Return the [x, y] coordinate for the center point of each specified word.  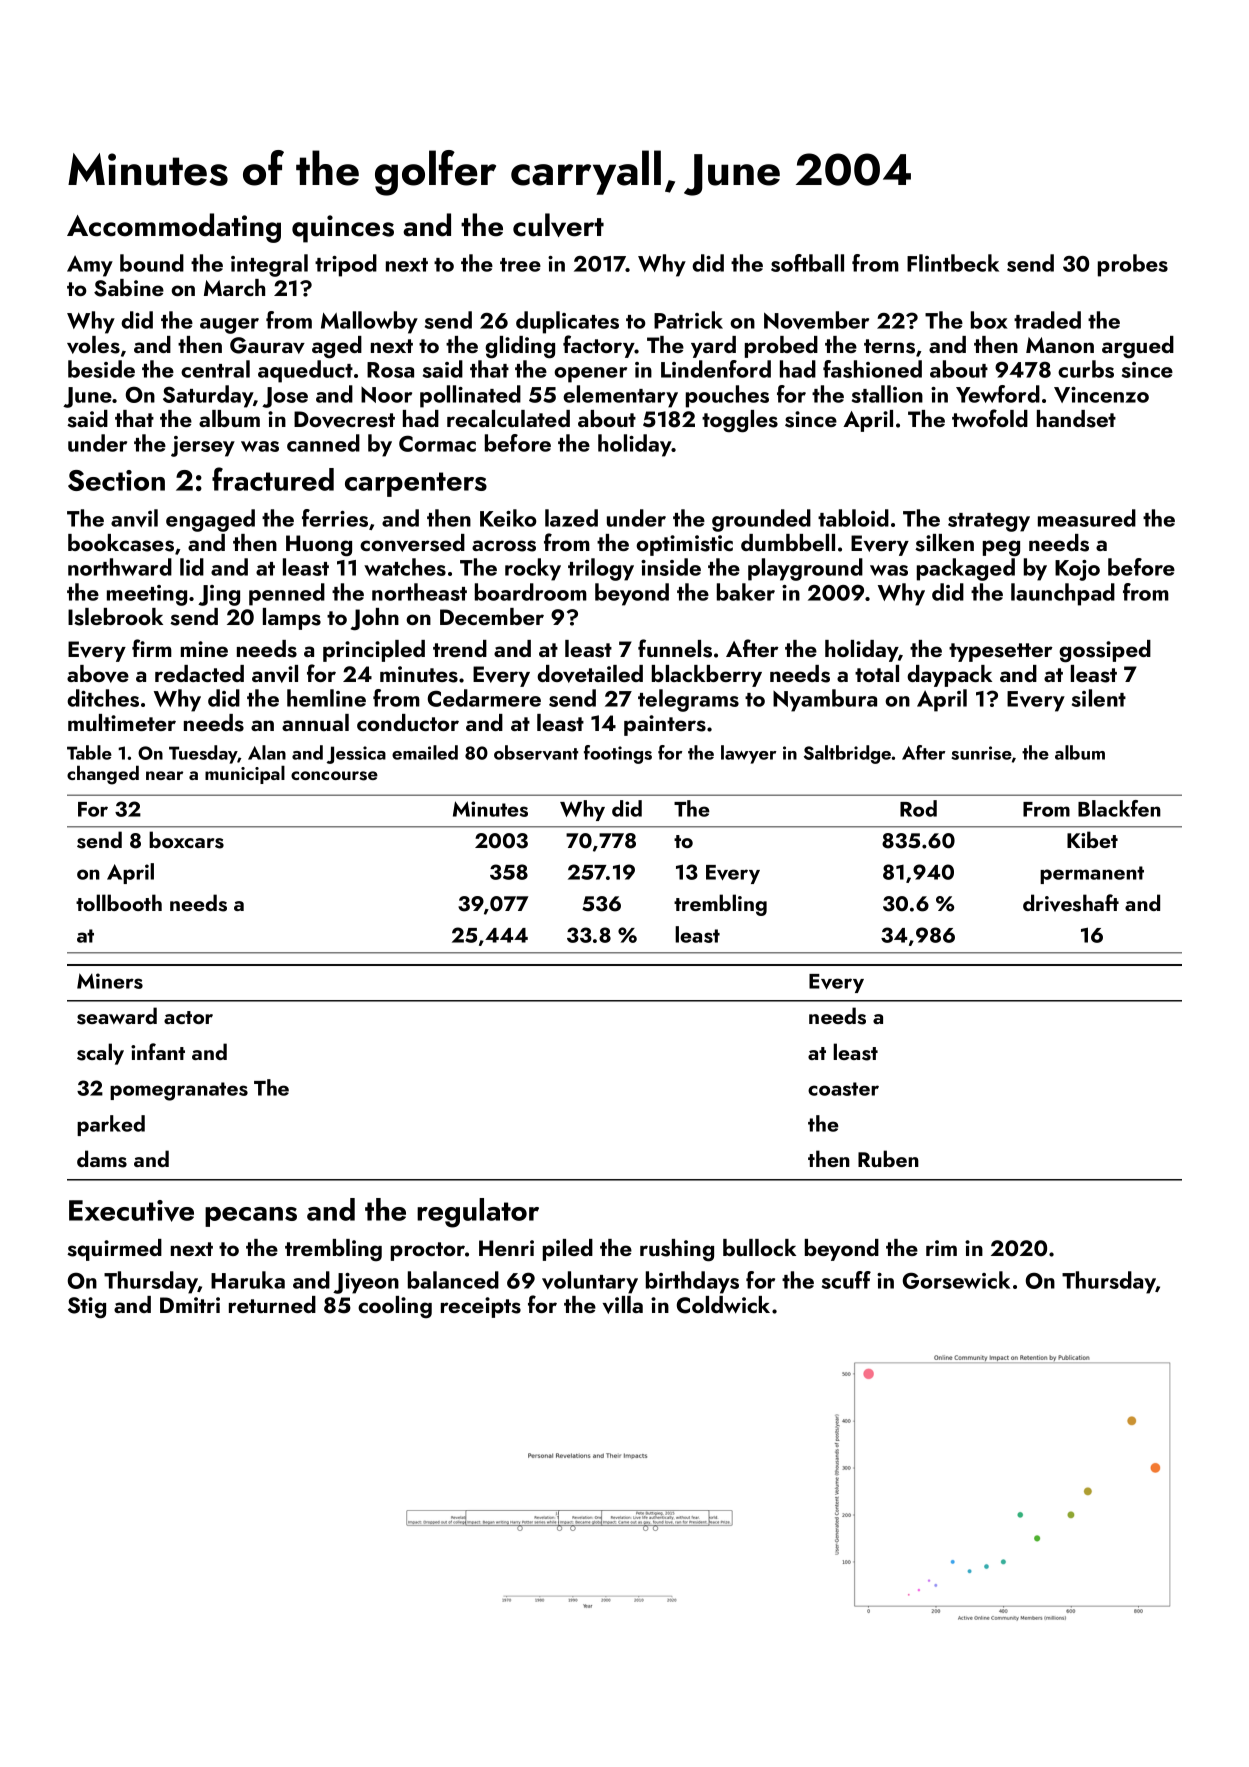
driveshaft [1071, 903]
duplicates [567, 322]
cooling [395, 1307]
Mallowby [369, 322]
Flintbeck [953, 263]
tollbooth [119, 902]
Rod [918, 808]
